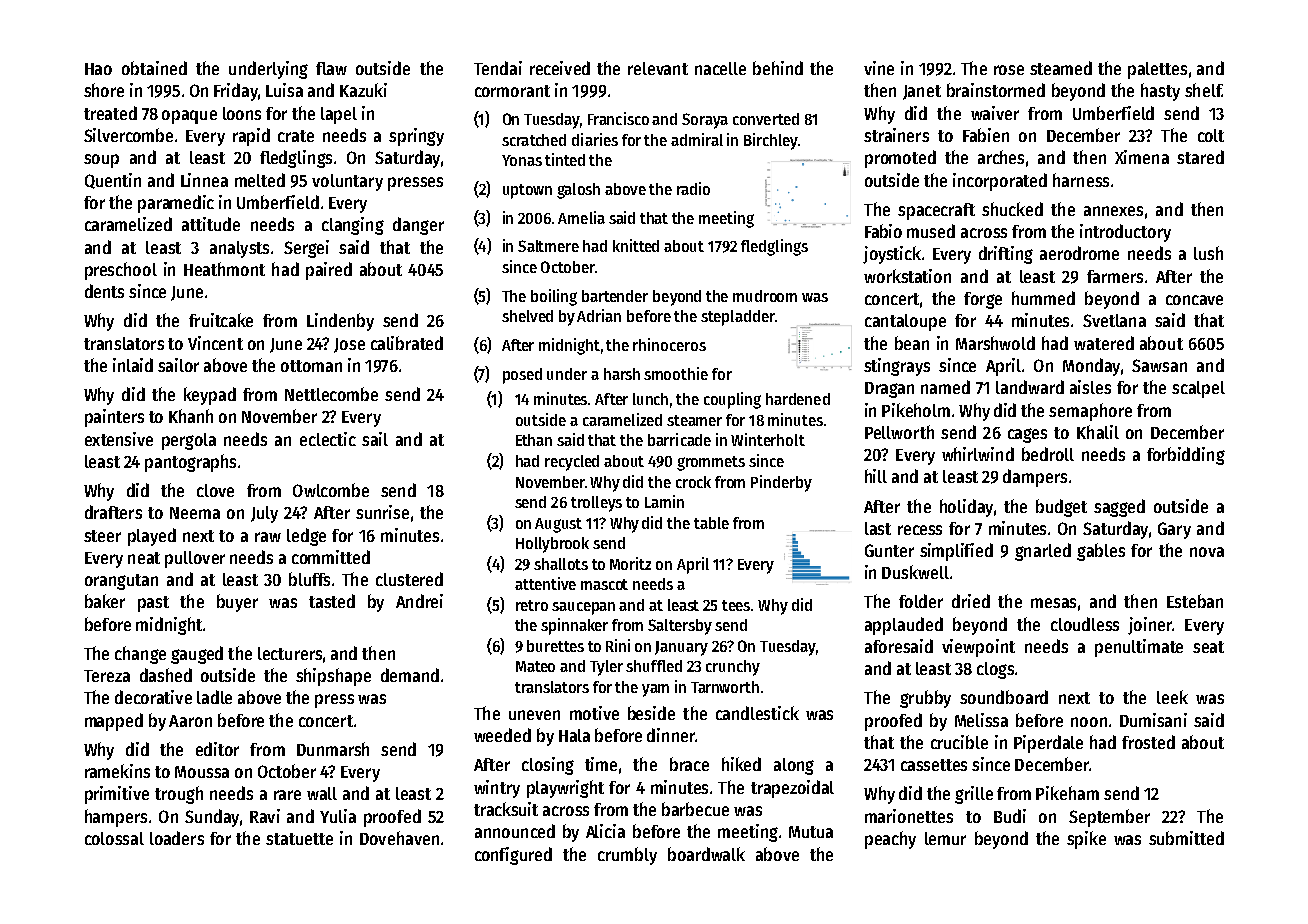 The width and height of the screenshot is (1308, 924). I want to click on boardwalk, so click(706, 854).
